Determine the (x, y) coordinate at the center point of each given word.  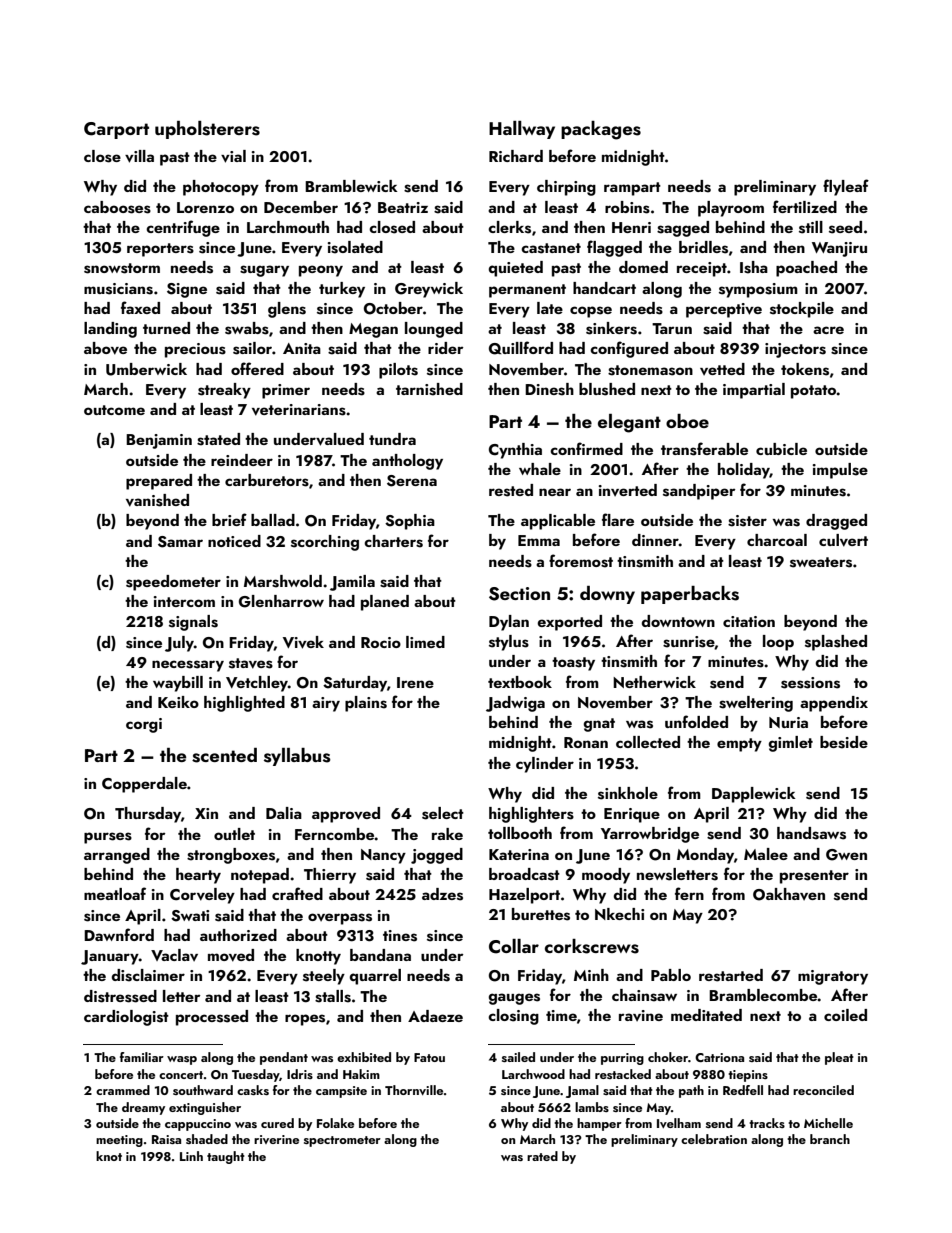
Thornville (414, 1090)
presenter (814, 877)
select (443, 813)
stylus (509, 643)
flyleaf (846, 187)
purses (108, 838)
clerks (509, 227)
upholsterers (207, 130)
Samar (180, 542)
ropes (305, 1020)
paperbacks (690, 595)
